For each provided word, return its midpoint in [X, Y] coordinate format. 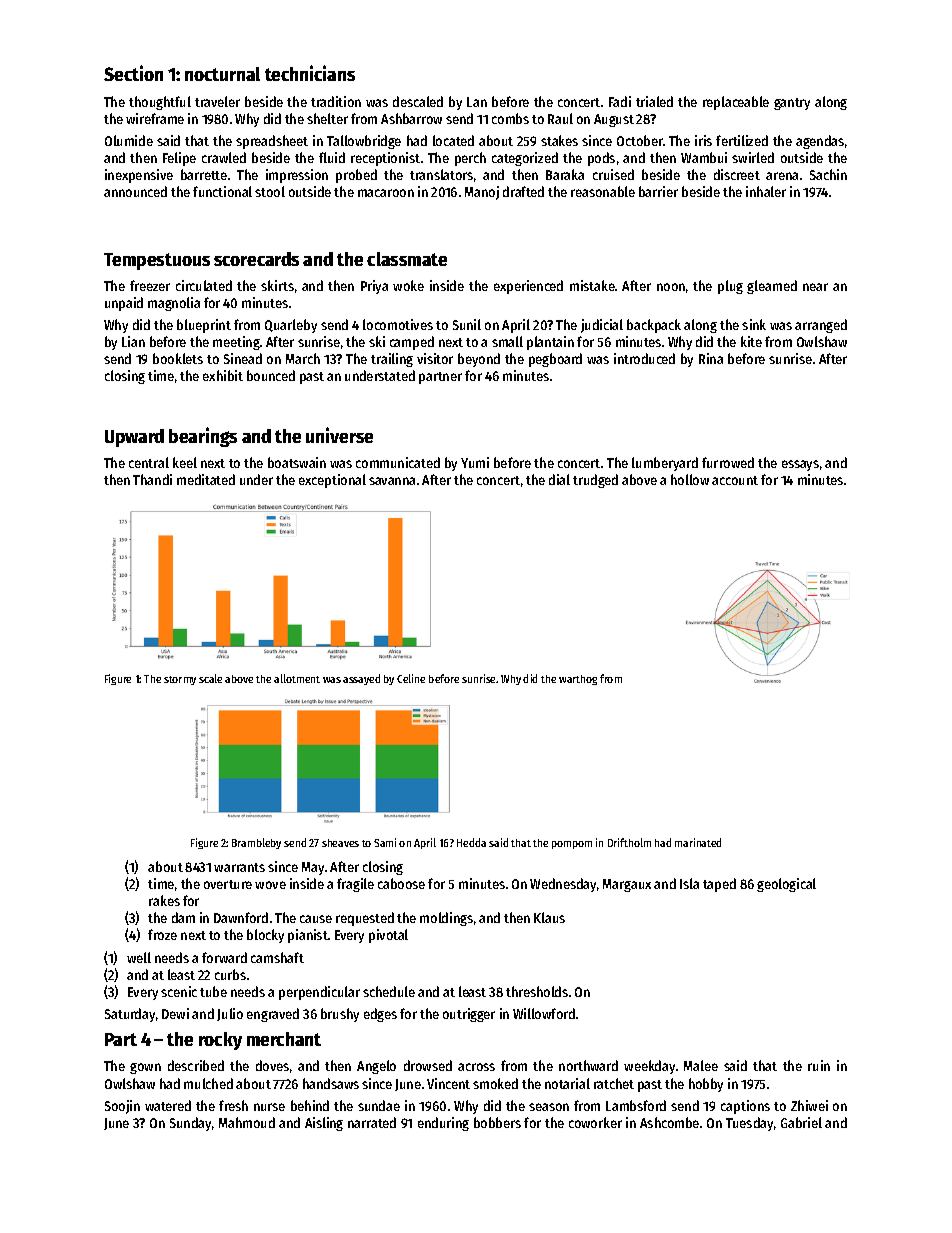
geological [786, 885]
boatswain [297, 462]
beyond [479, 360]
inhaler [766, 191]
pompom [572, 845]
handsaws [331, 1083]
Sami [385, 842]
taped [719, 885]
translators [441, 174]
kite [751, 341]
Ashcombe [669, 1122]
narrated [372, 1122]
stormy [180, 680]
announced [135, 191]
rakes [164, 900]
